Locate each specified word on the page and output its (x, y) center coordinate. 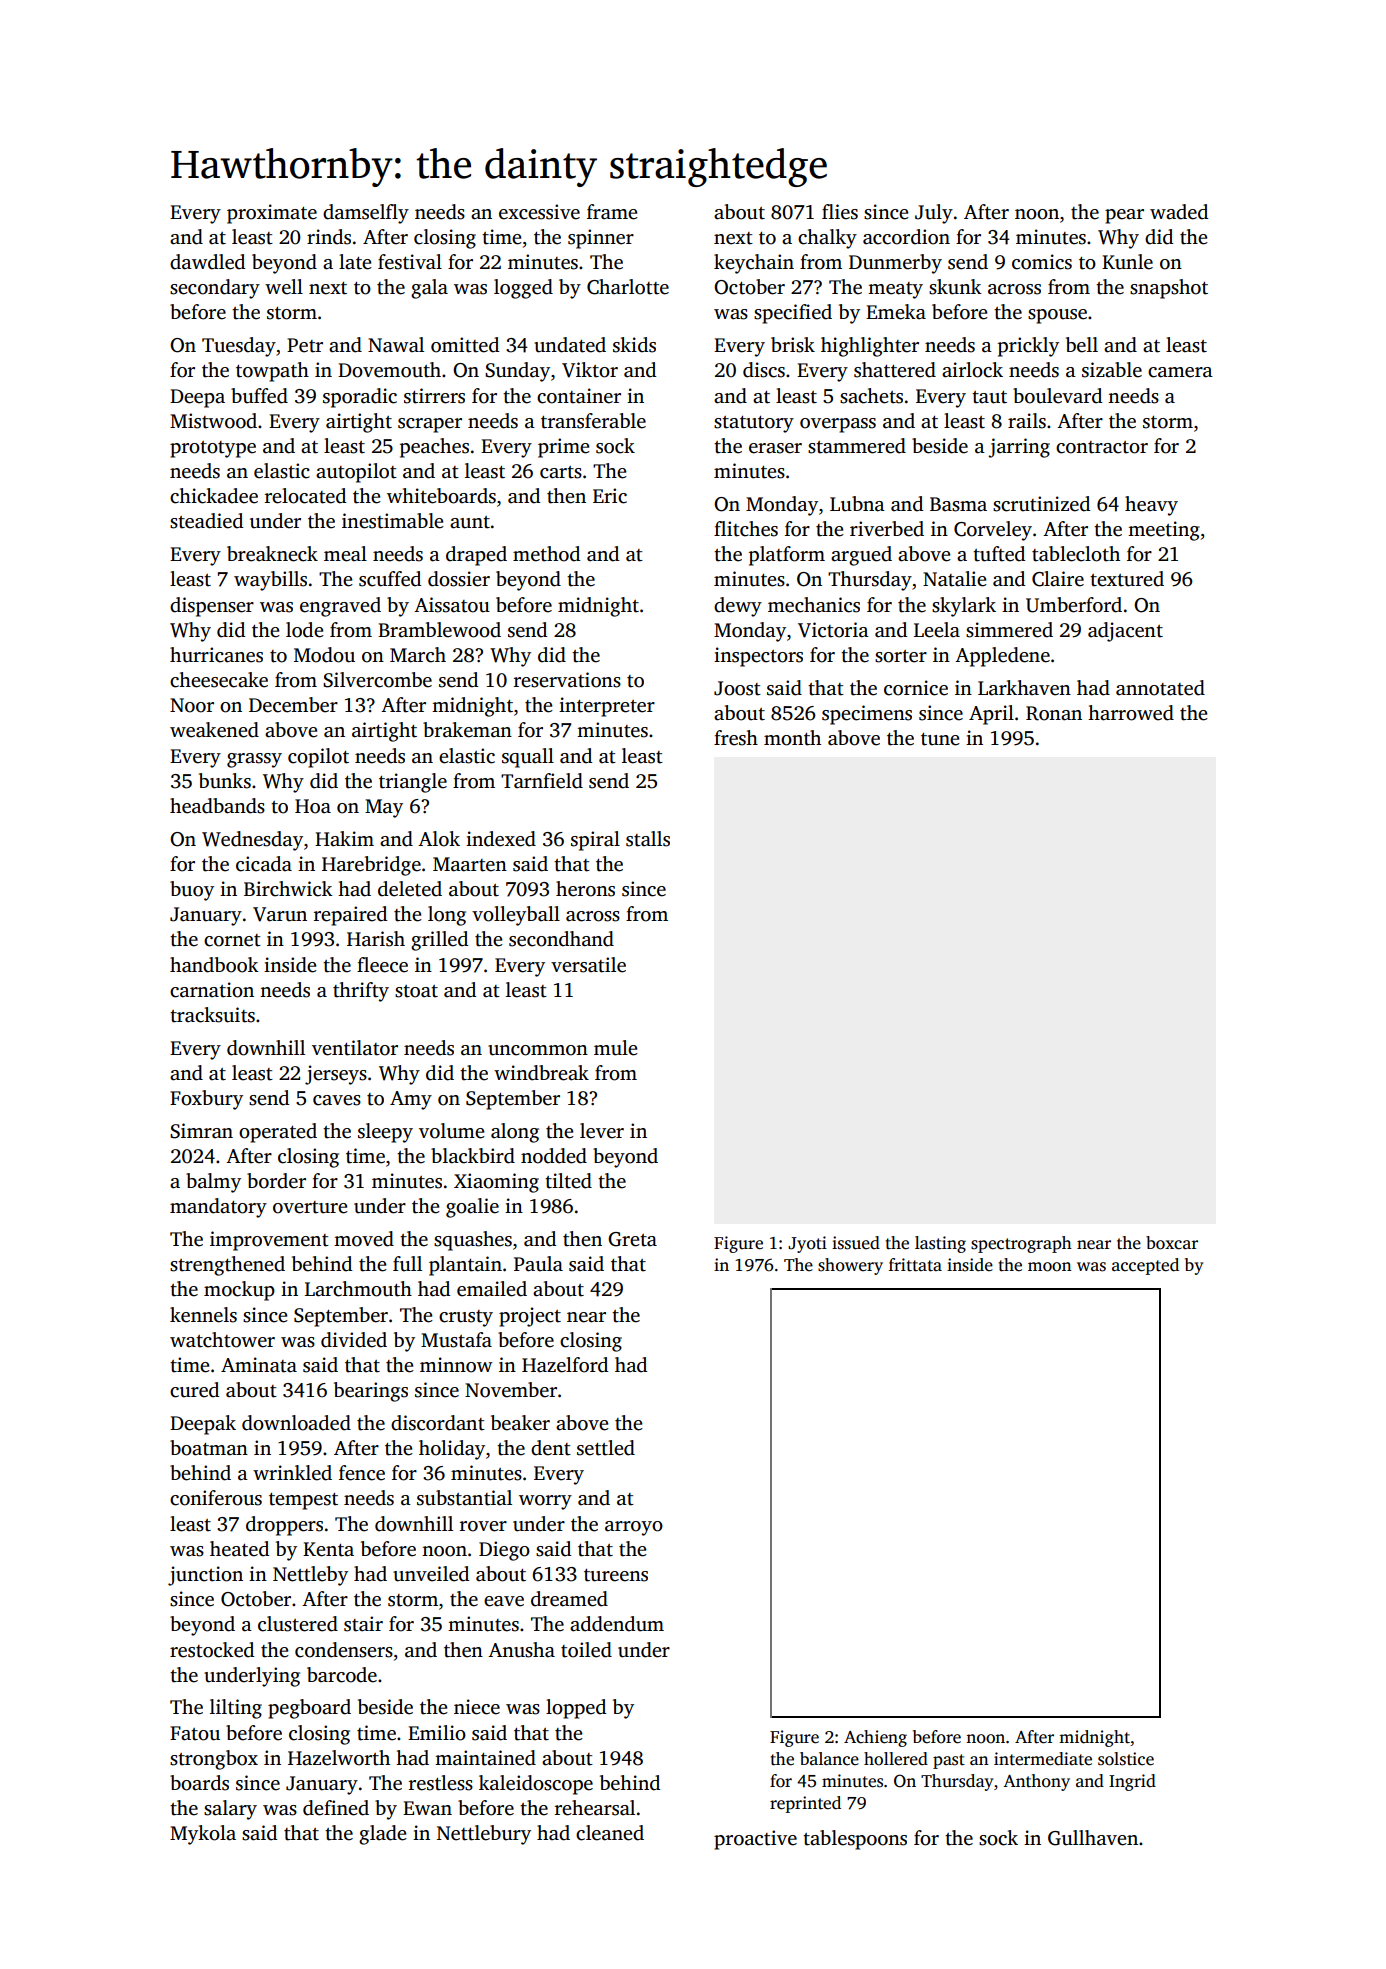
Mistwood (213, 421)
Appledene (1002, 657)
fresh (736, 738)
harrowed (1131, 713)
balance (829, 1759)
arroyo (634, 1528)
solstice (1126, 1759)
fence (362, 1473)
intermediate (1043, 1759)
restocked (212, 1650)
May (384, 808)
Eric (610, 496)
